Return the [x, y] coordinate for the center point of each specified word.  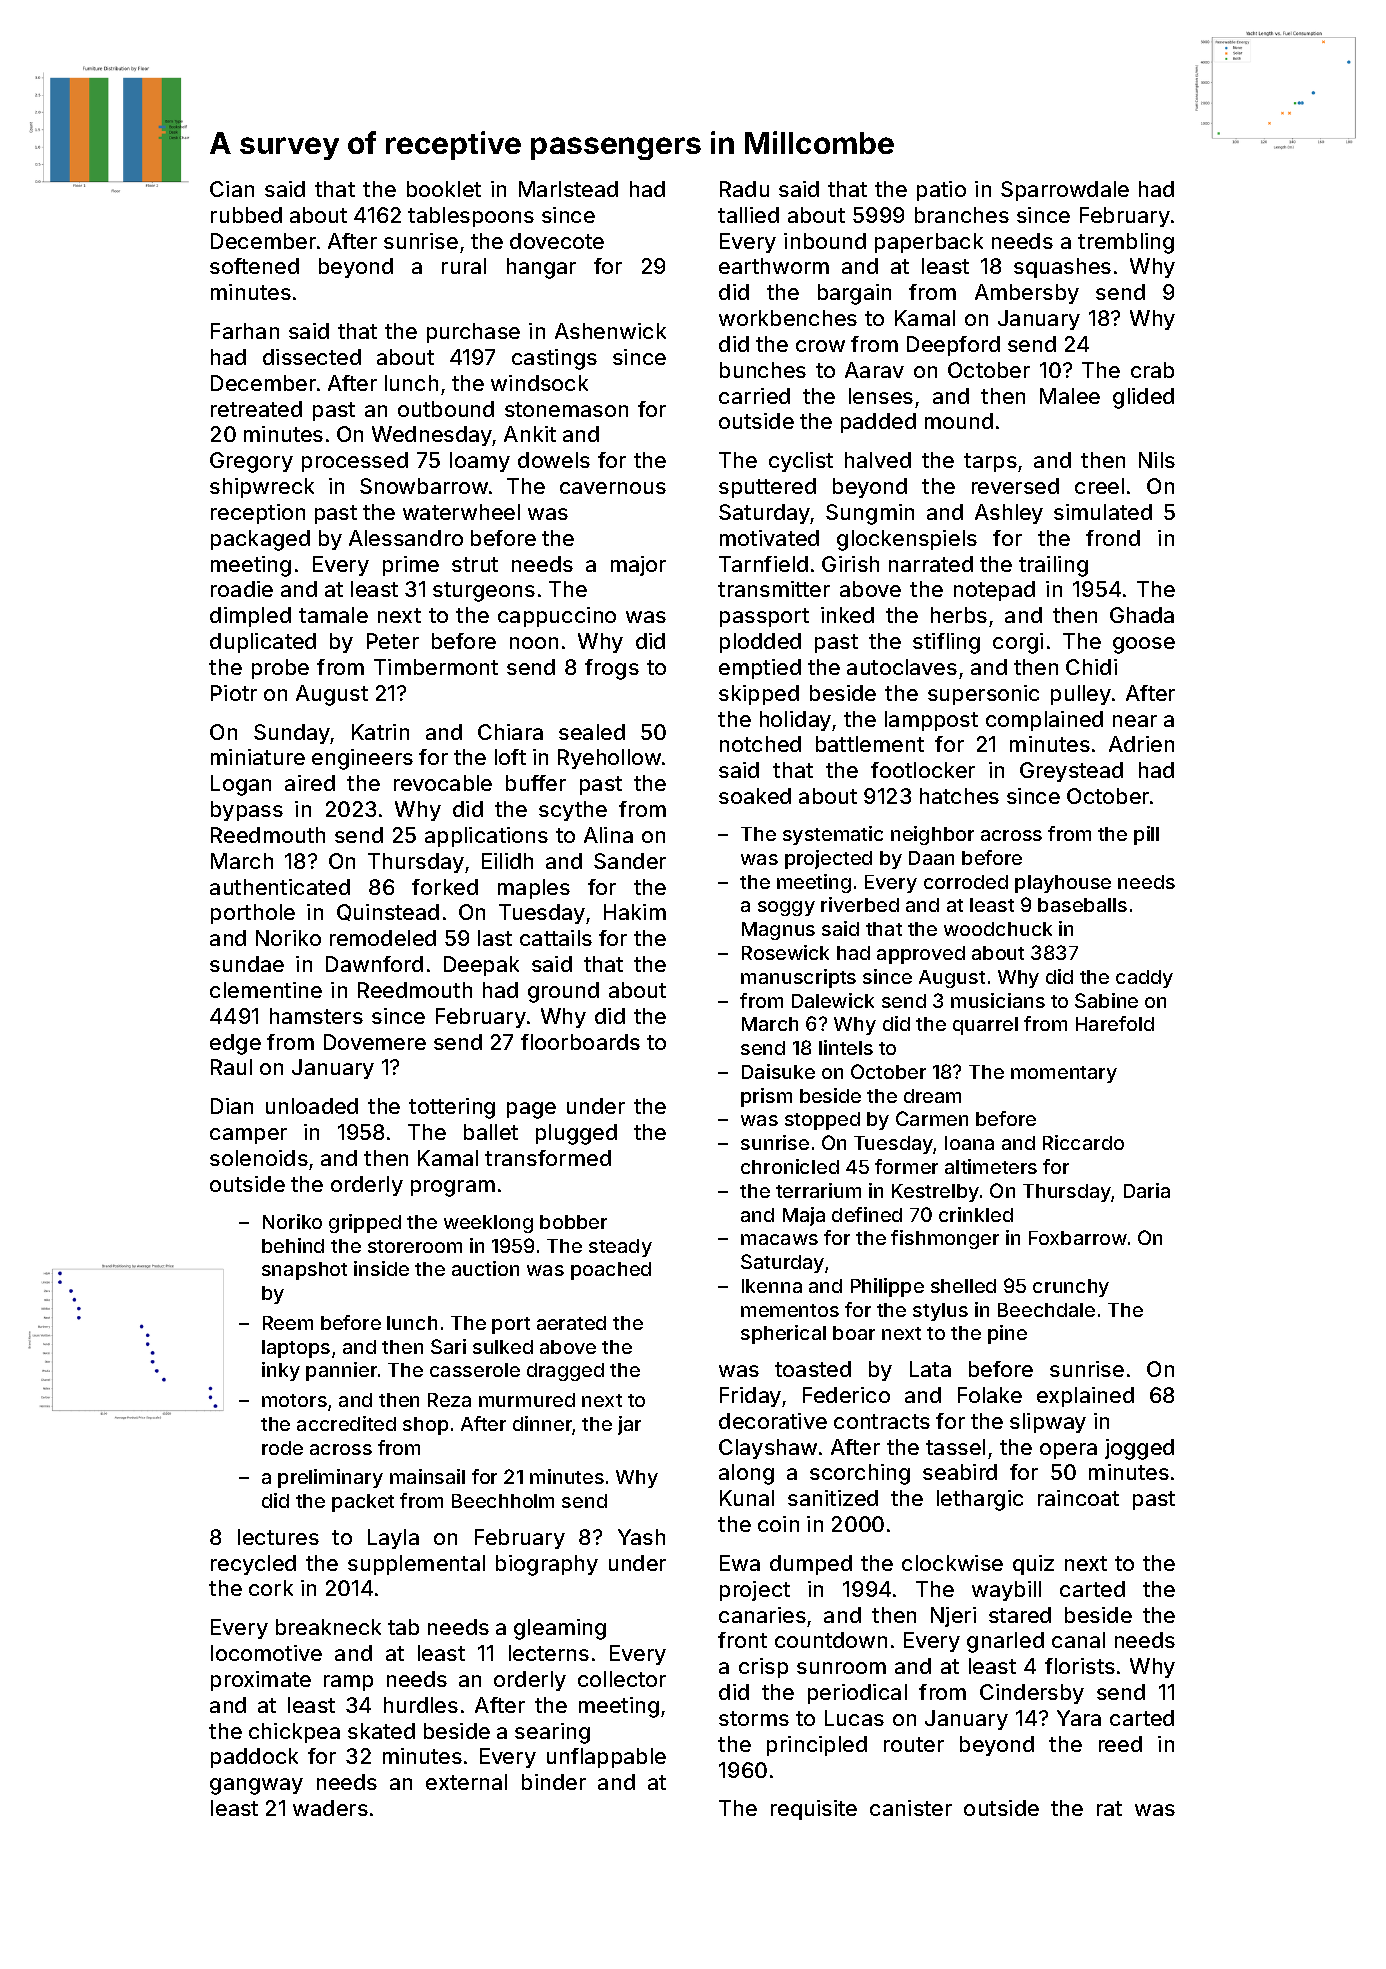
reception [258, 514]
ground [563, 992]
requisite [814, 1810]
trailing [1053, 566]
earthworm [774, 266]
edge [235, 1044]
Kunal [747, 1498]
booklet [444, 189]
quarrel [985, 1026]
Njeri [953, 1617]
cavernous [613, 488]
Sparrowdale [1065, 191]
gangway [256, 1786]
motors [294, 1400]
